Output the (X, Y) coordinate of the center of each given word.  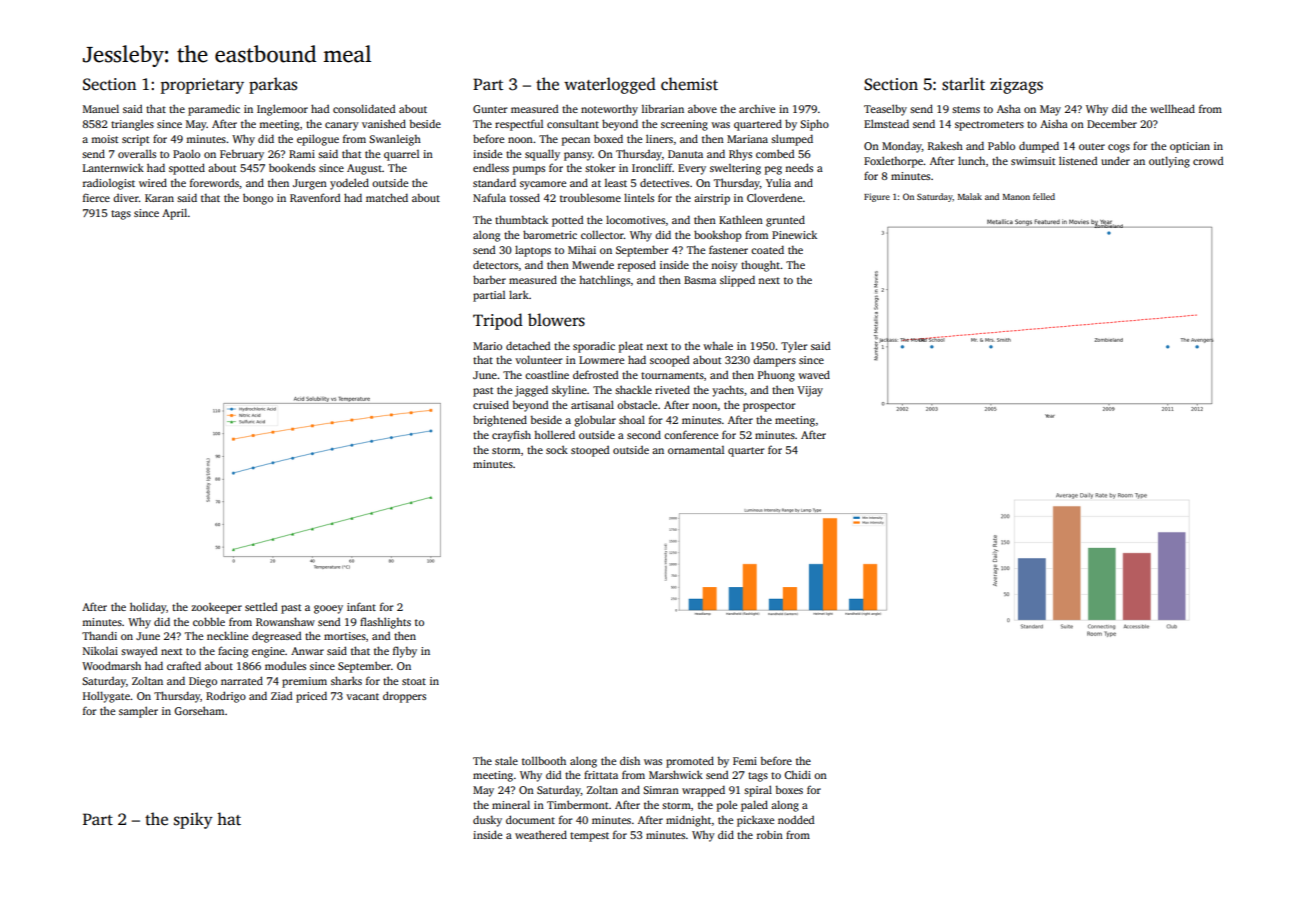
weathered (541, 834)
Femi (745, 761)
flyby (405, 652)
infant (361, 606)
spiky (193, 820)
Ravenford (315, 197)
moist (104, 139)
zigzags (1016, 86)
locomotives (635, 219)
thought (760, 266)
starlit (963, 84)
